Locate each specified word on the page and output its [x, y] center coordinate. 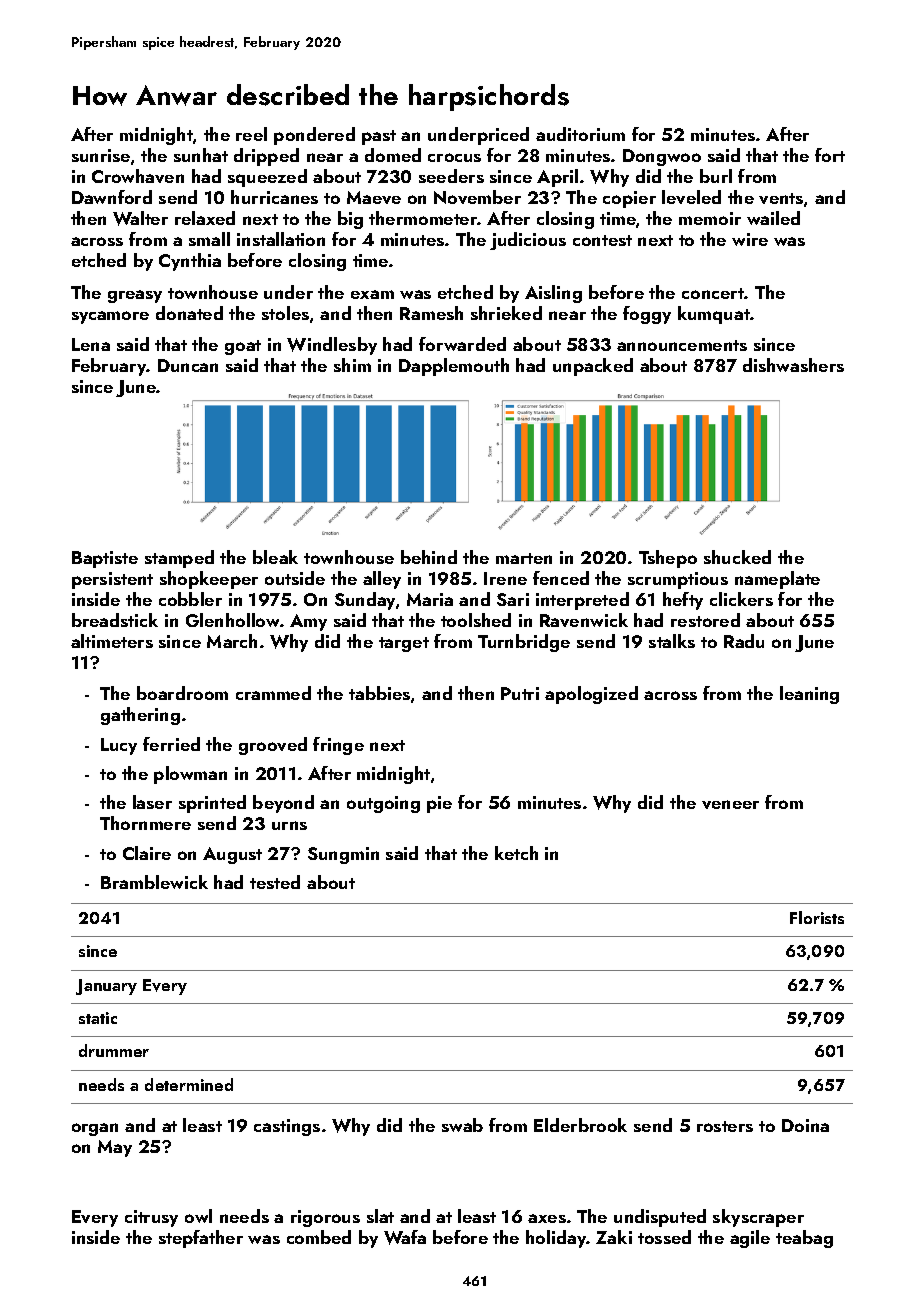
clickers [741, 599]
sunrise [101, 155]
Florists [817, 917]
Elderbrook [580, 1125]
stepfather [201, 1239]
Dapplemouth [454, 367]
